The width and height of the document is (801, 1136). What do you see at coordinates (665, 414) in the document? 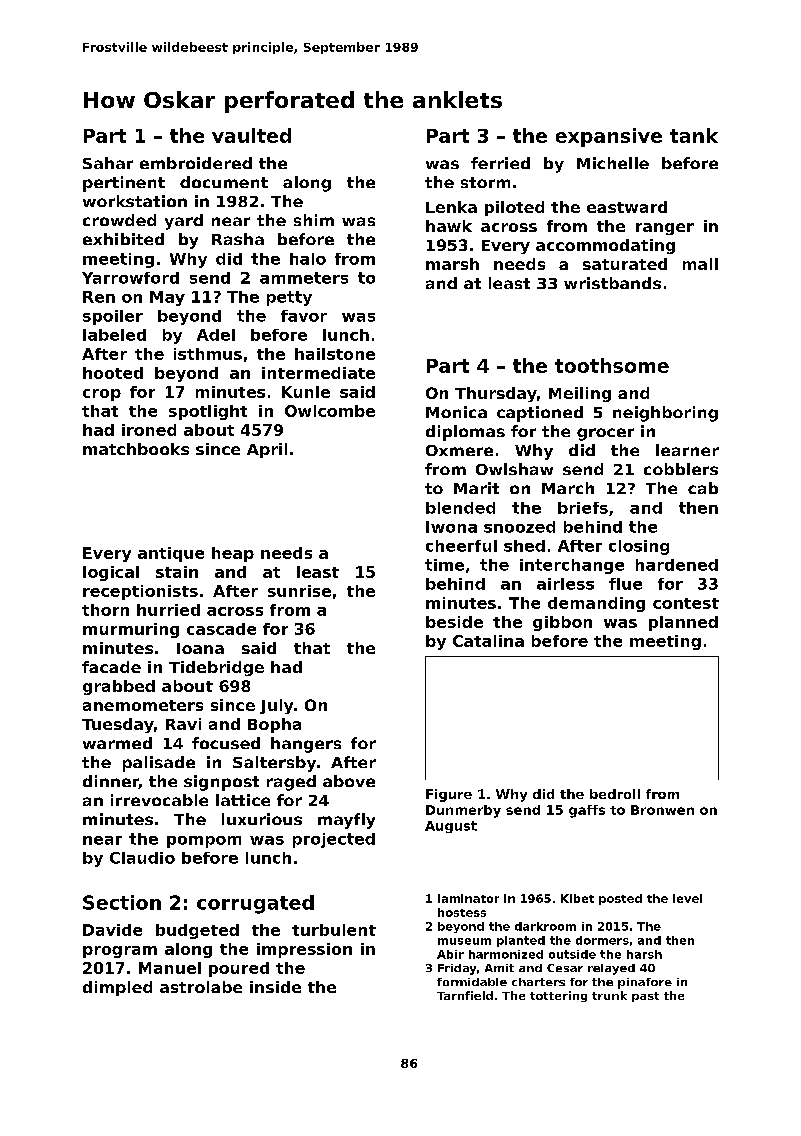
I see `neighboring` at bounding box center [665, 414].
